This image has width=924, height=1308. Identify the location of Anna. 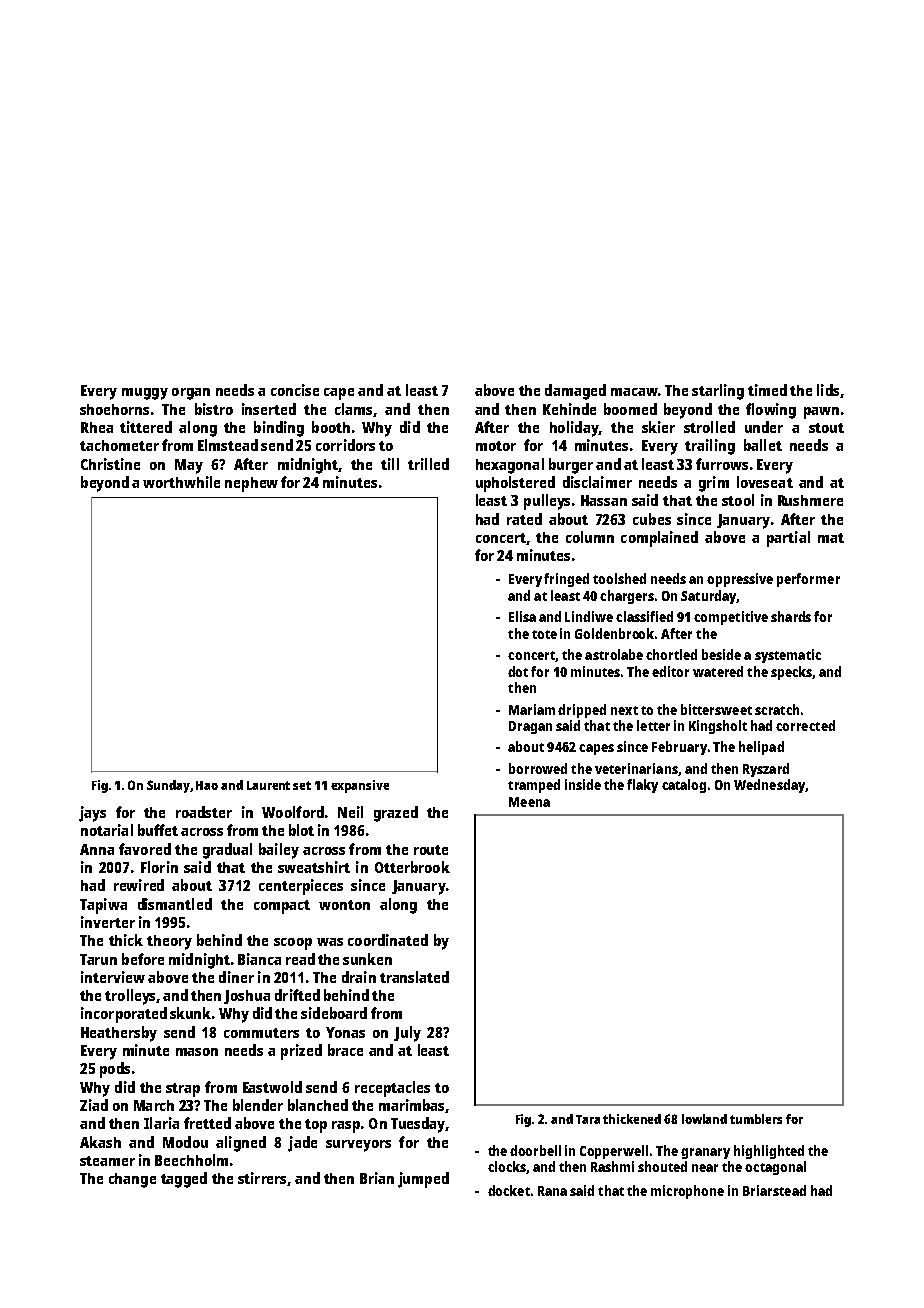
(97, 849).
